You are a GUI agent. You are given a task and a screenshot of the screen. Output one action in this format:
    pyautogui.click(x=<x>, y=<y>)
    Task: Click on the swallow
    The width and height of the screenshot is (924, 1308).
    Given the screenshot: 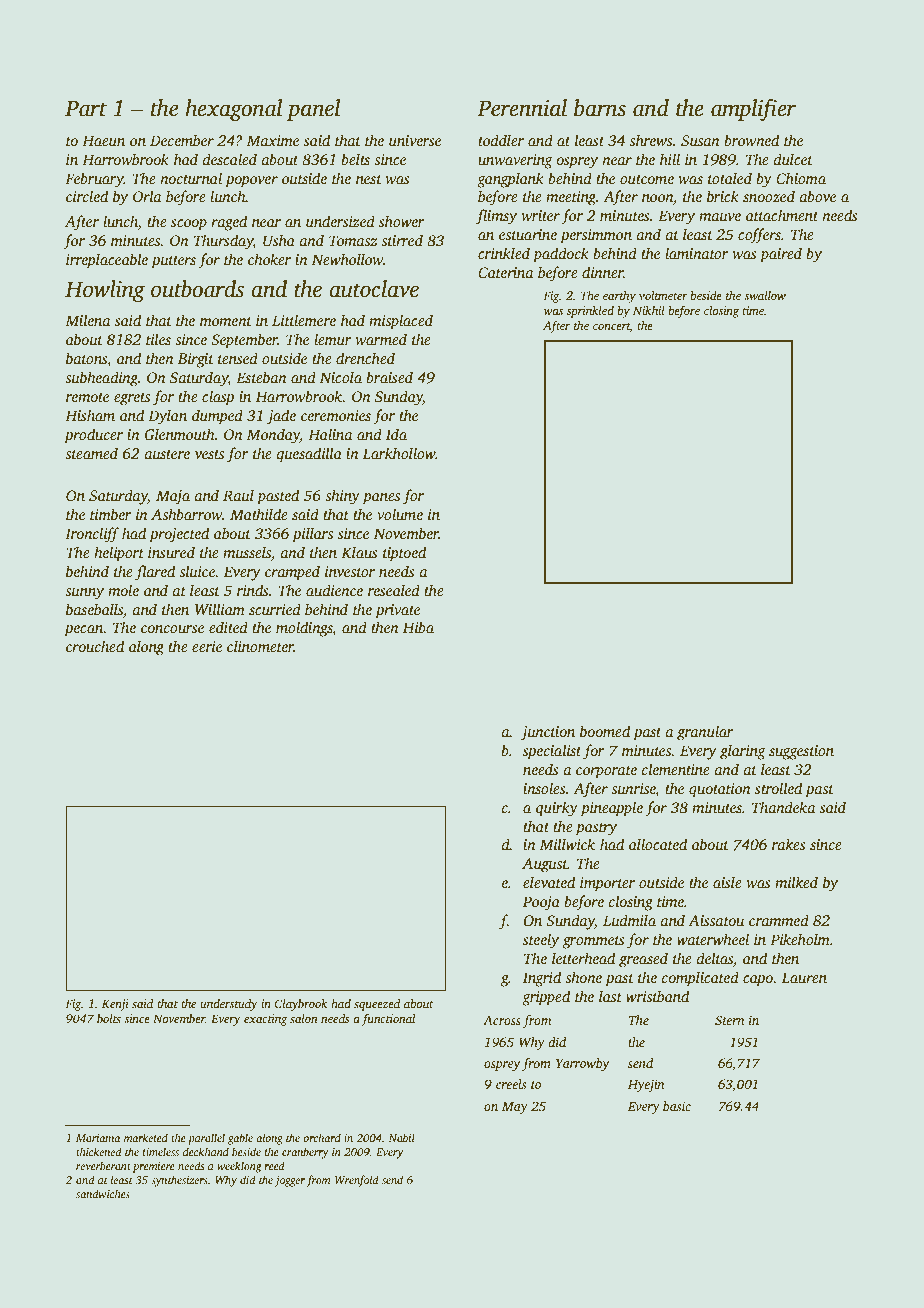 What is the action you would take?
    pyautogui.click(x=765, y=295)
